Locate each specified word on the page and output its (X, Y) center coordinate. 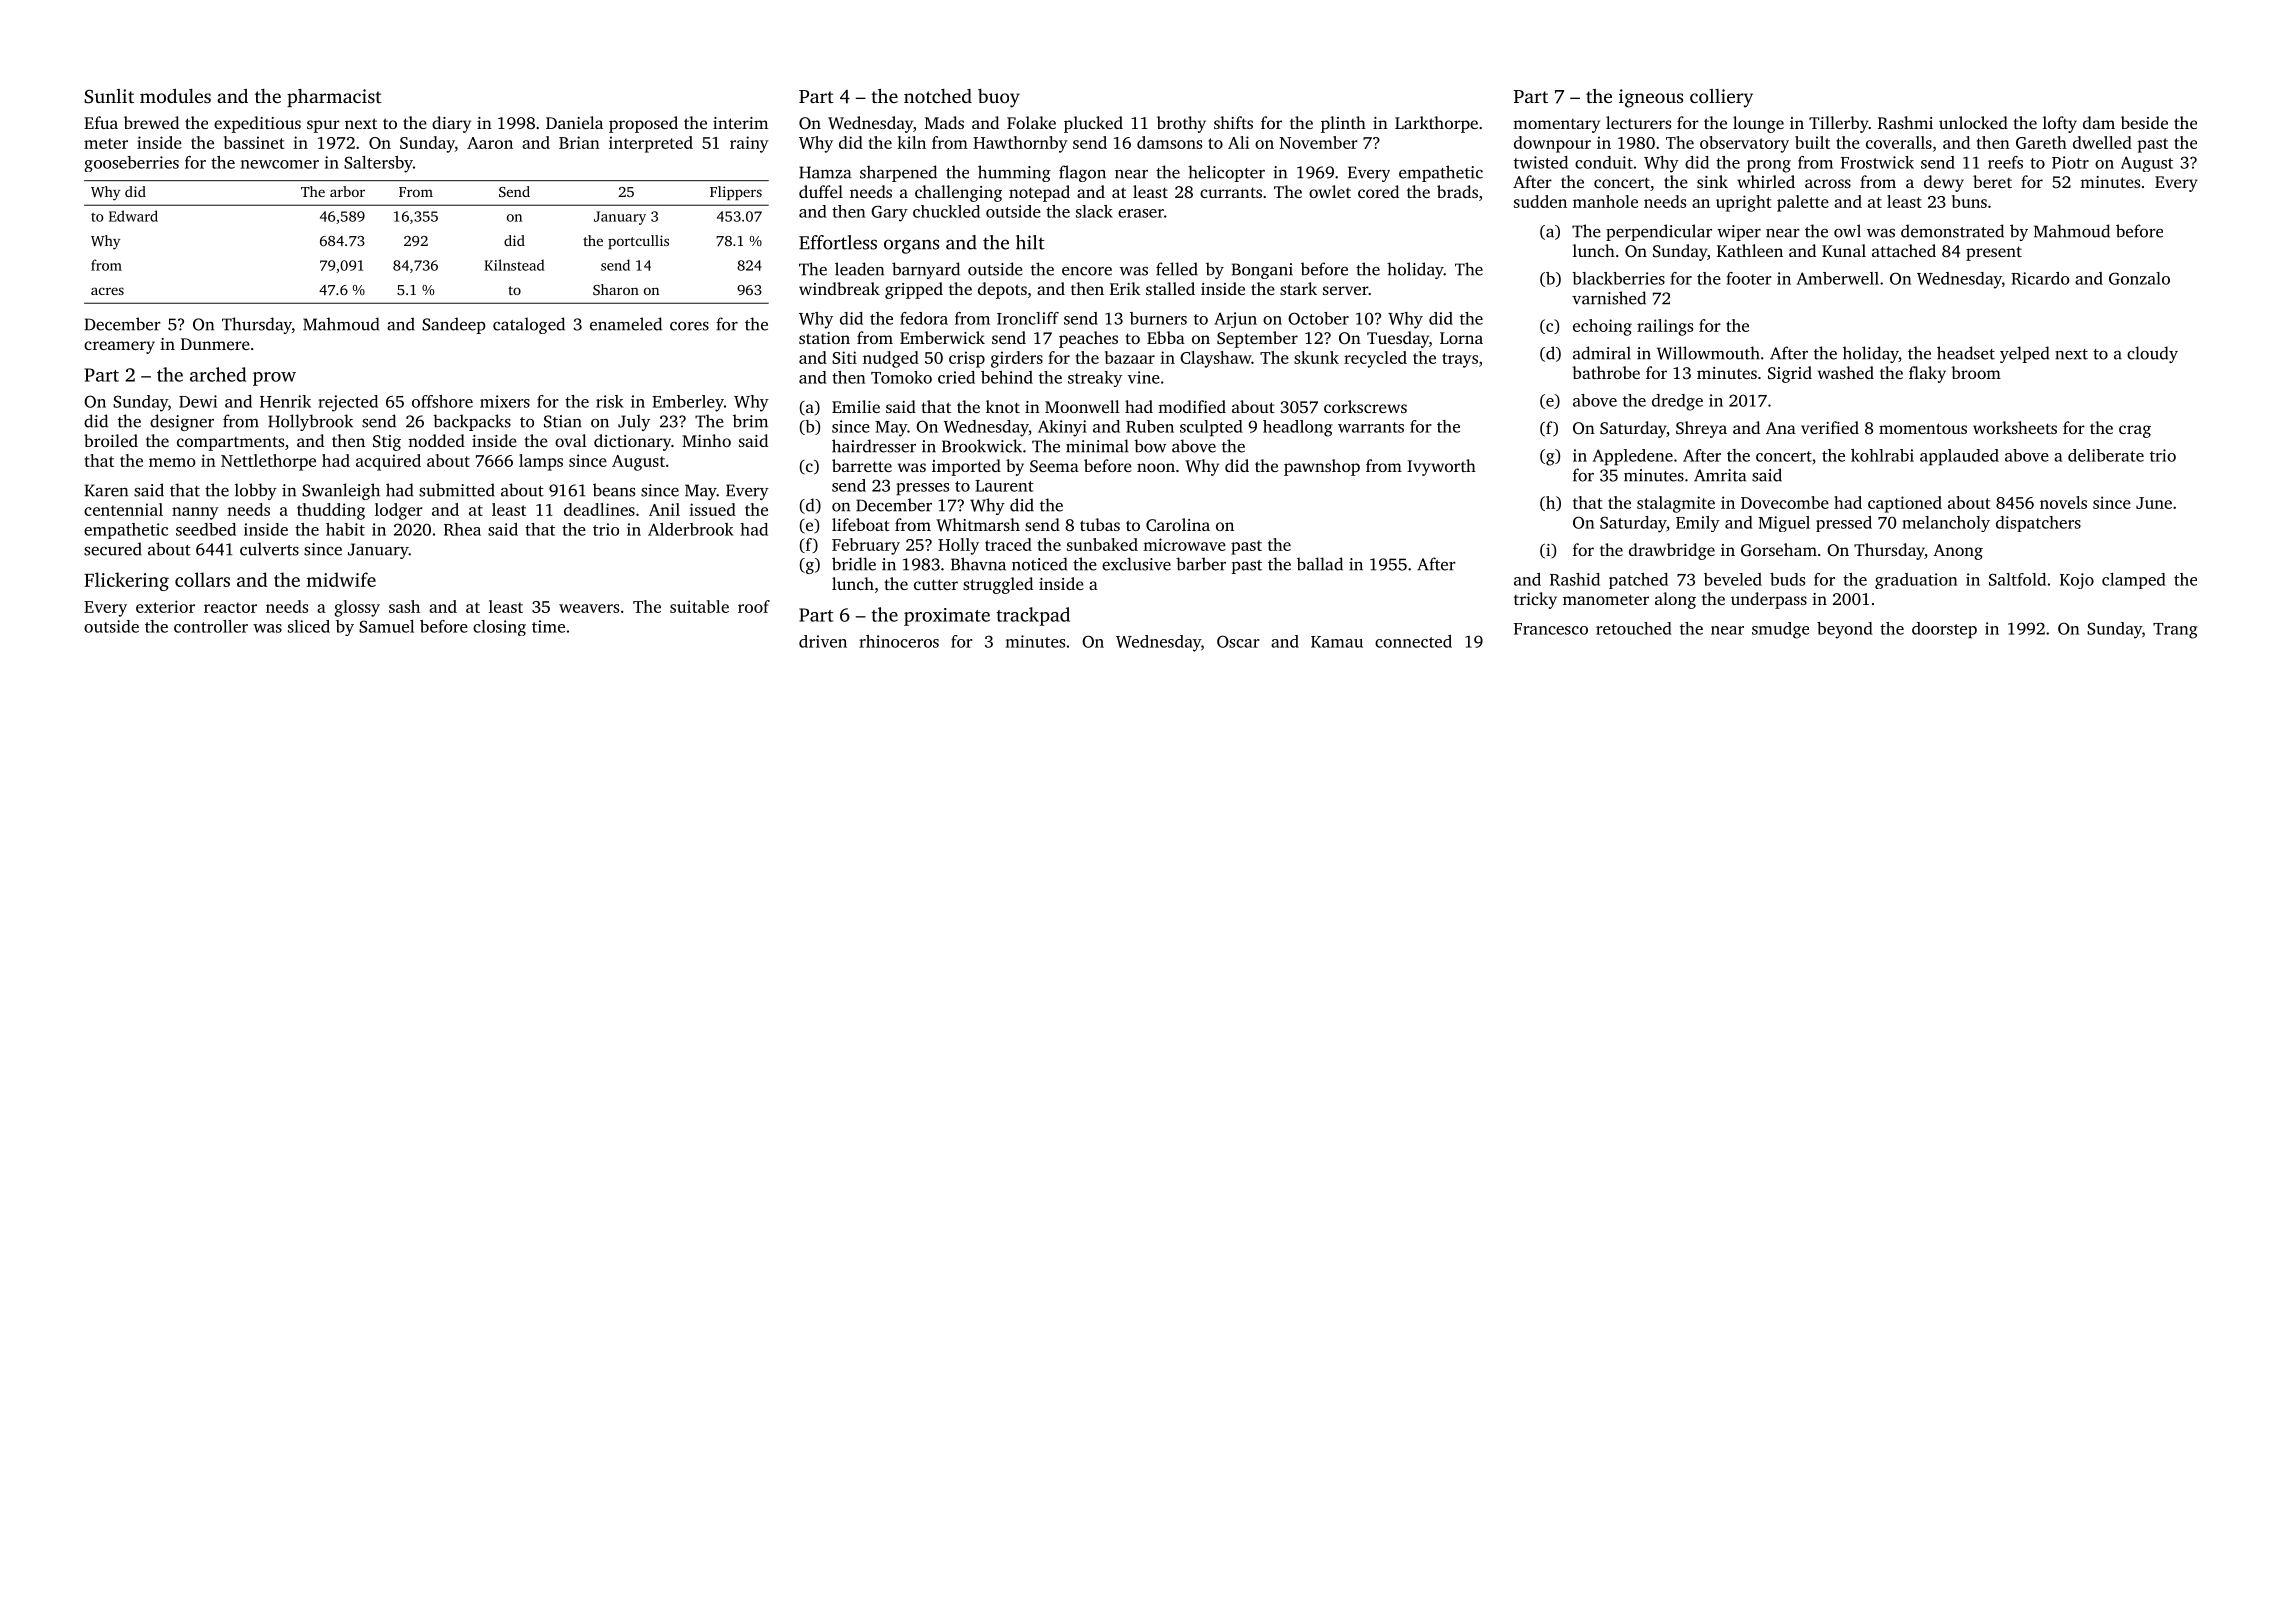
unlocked (1973, 122)
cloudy (2152, 354)
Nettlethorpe (268, 462)
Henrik (285, 401)
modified (1192, 406)
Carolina (1178, 525)
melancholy (1946, 524)
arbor (347, 191)
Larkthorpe (1436, 124)
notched (938, 96)
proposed (643, 124)
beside (2144, 122)
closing (499, 628)
